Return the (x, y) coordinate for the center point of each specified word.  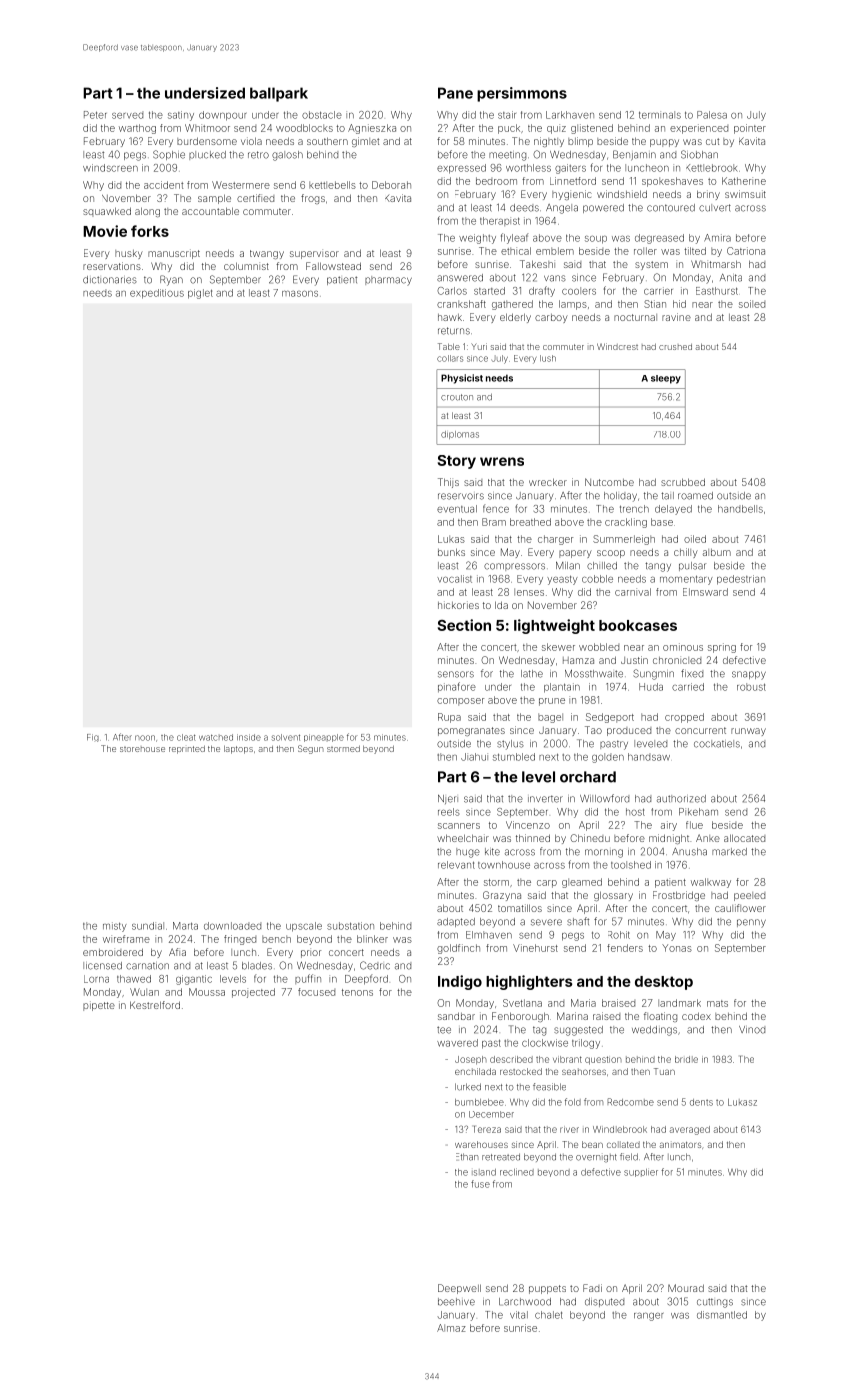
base (662, 522)
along (147, 212)
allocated (744, 838)
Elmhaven (489, 935)
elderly (515, 318)
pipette (99, 1006)
